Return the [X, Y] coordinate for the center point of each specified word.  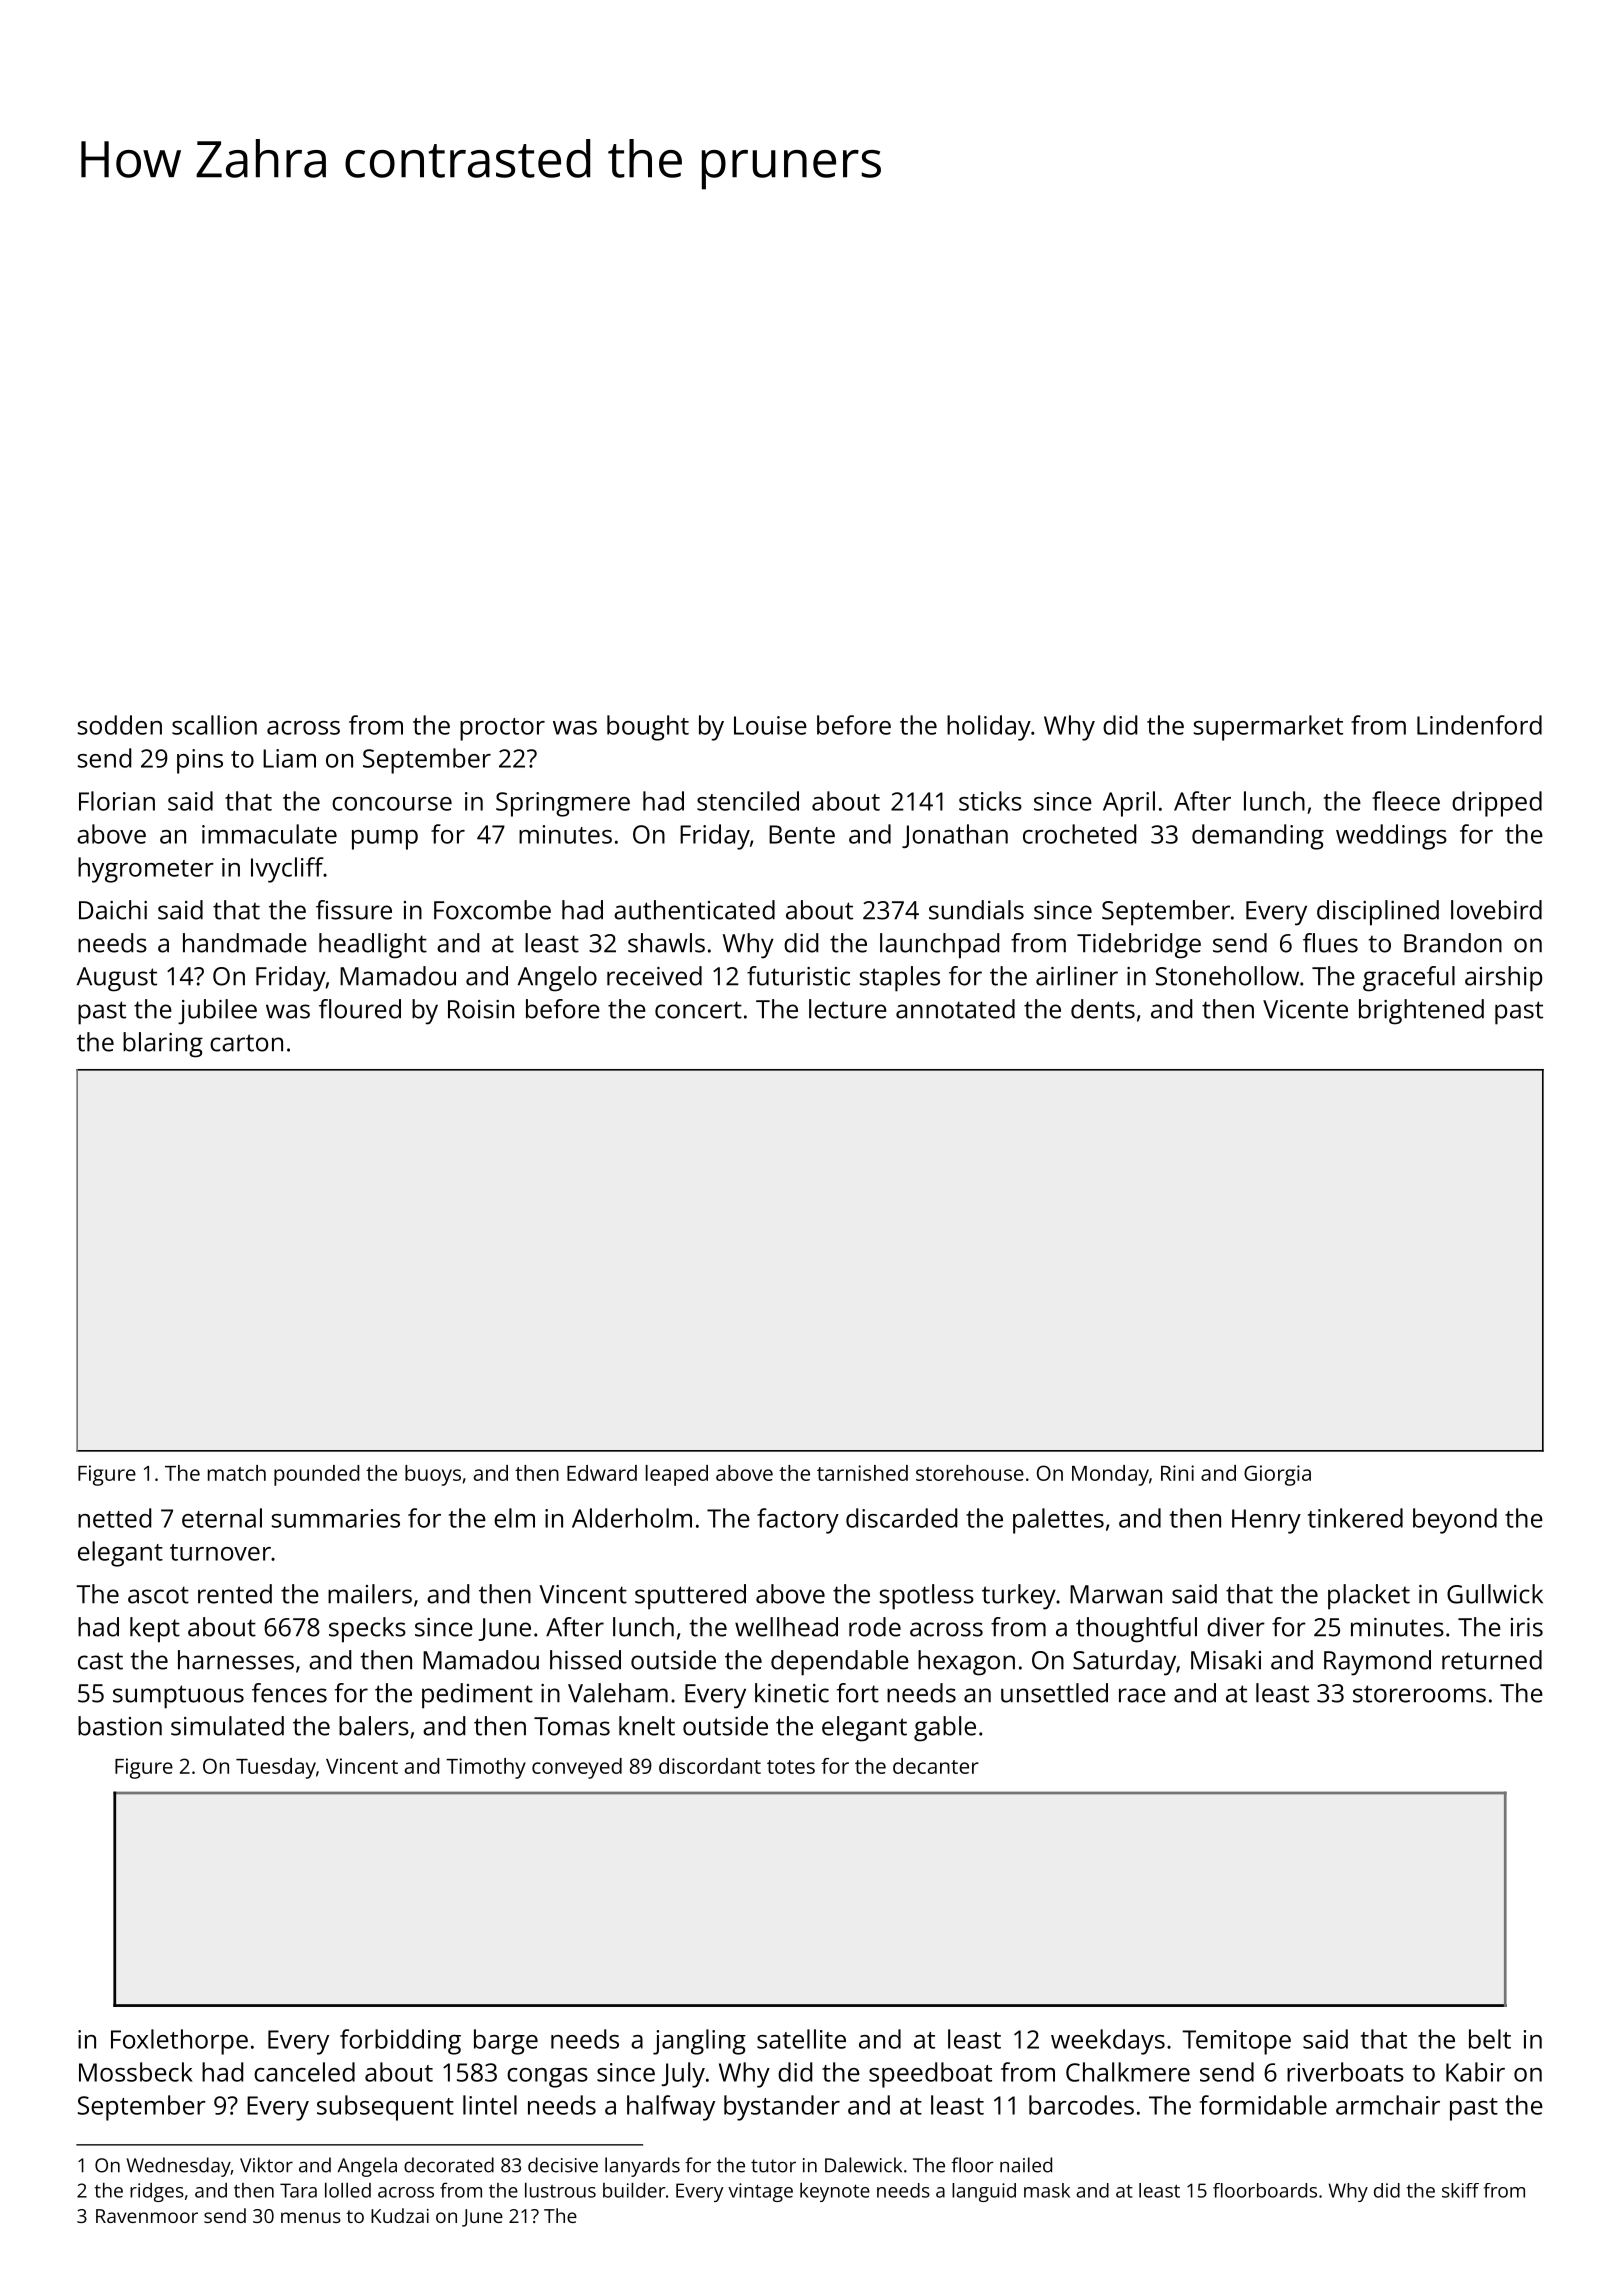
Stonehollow [1227, 976]
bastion [120, 1726]
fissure [354, 910]
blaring [163, 1045]
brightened [1421, 1012]
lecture [848, 1009]
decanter [936, 1766]
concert [698, 1010]
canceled [304, 2072]
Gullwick [1495, 1594]
